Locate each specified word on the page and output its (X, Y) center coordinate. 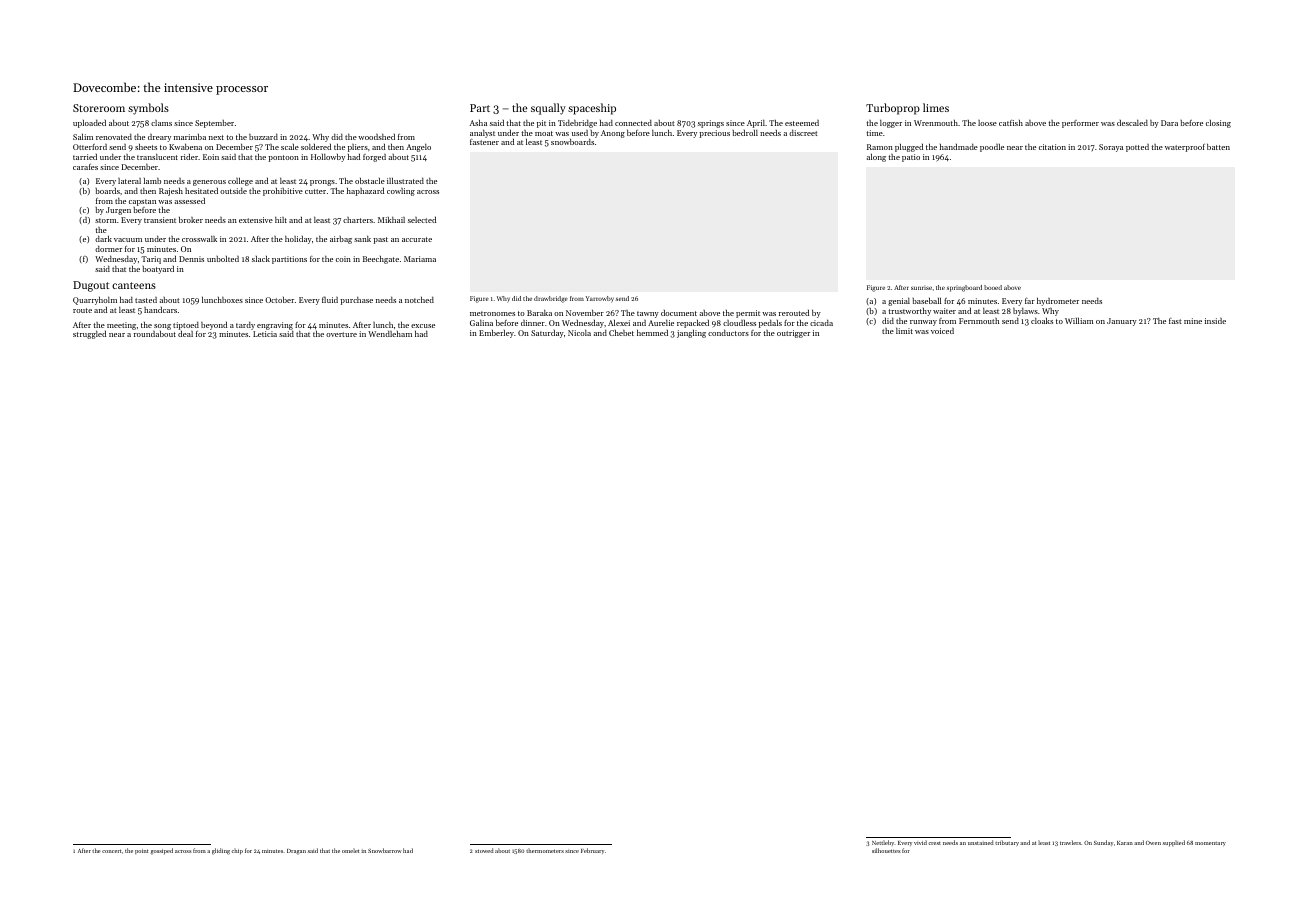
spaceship (592, 109)
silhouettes (886, 850)
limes (936, 107)
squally (548, 109)
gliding (221, 851)
